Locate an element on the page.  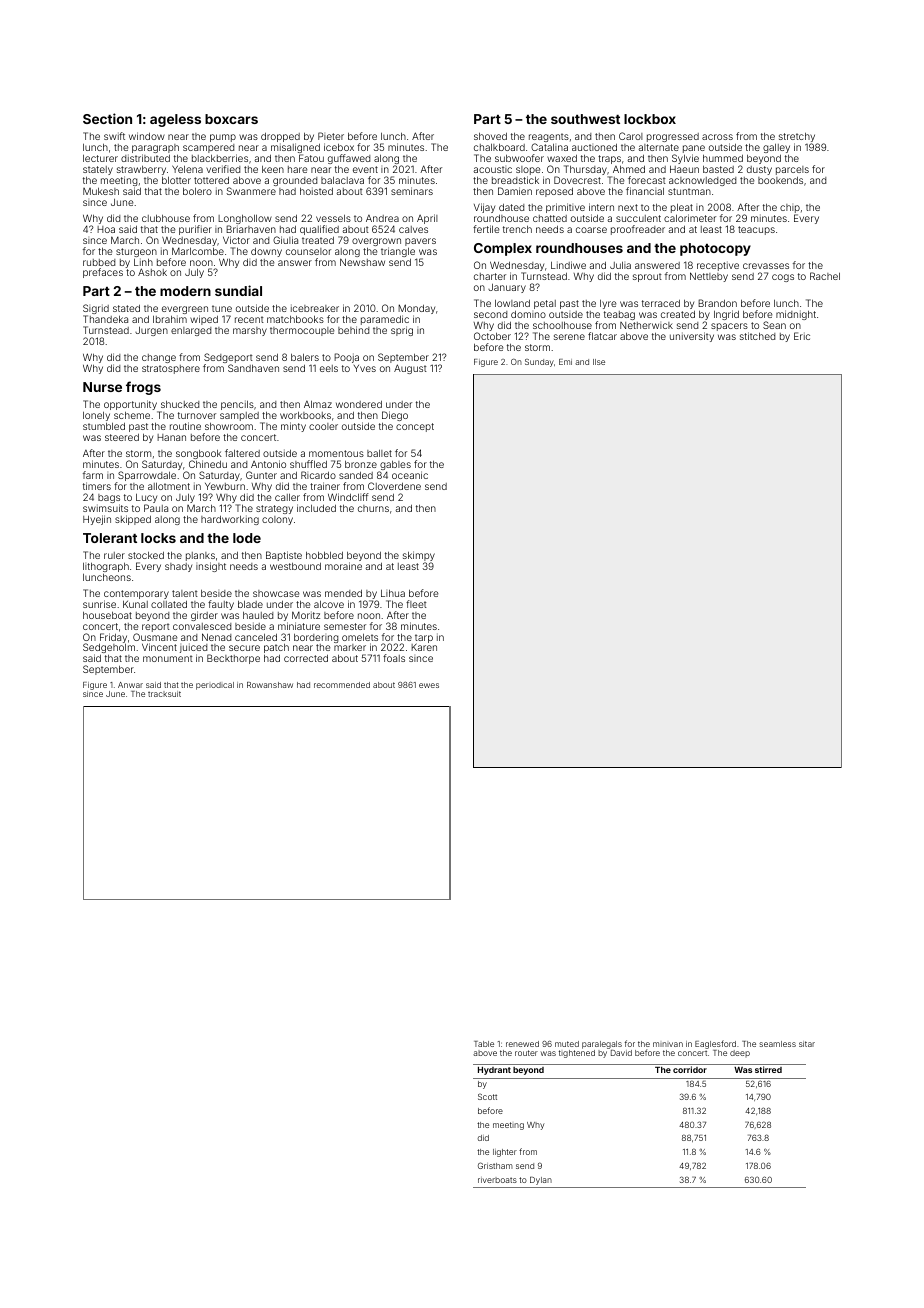
Eric is located at coordinates (802, 336).
